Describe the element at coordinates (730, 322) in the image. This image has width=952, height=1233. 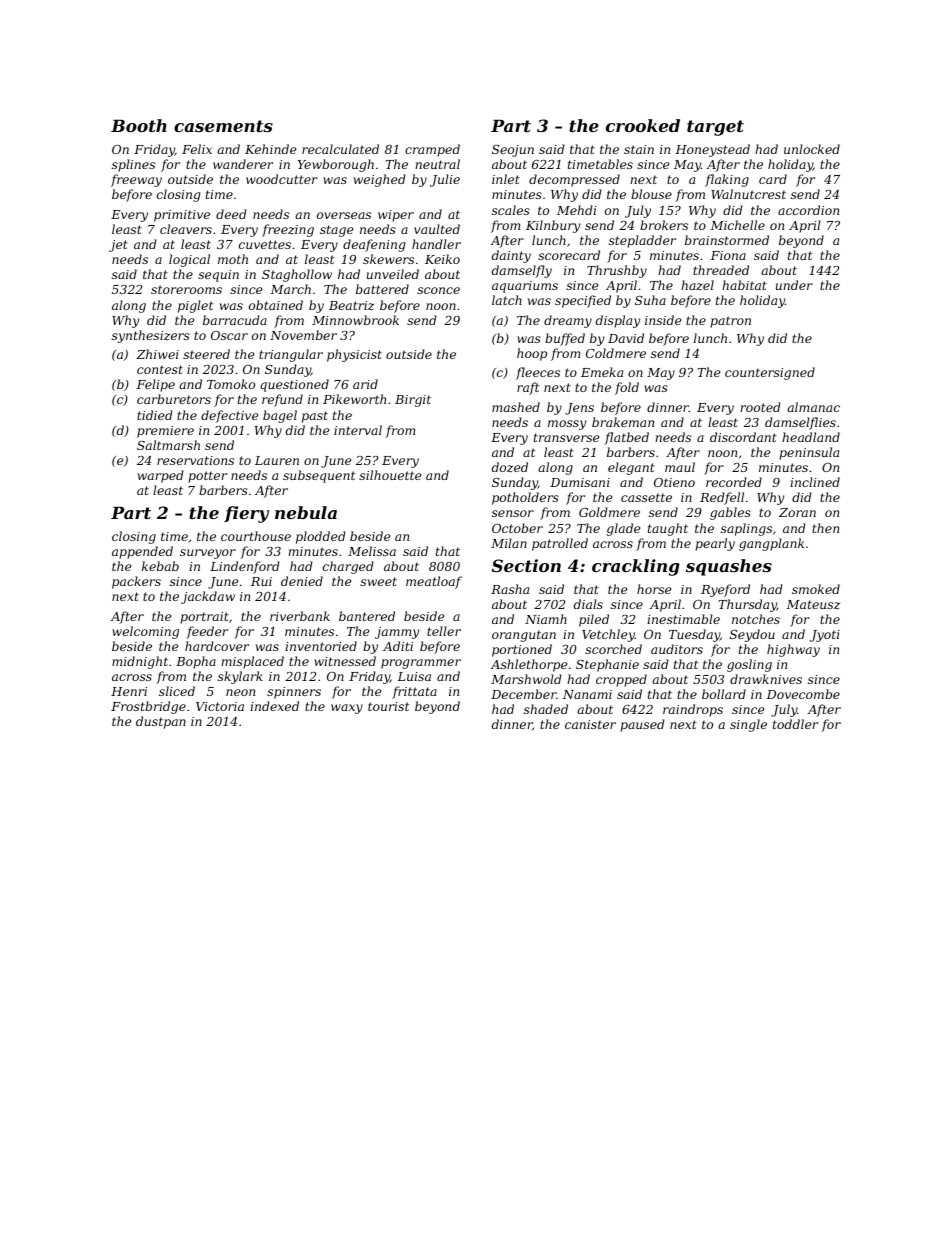
I see `patron` at that location.
